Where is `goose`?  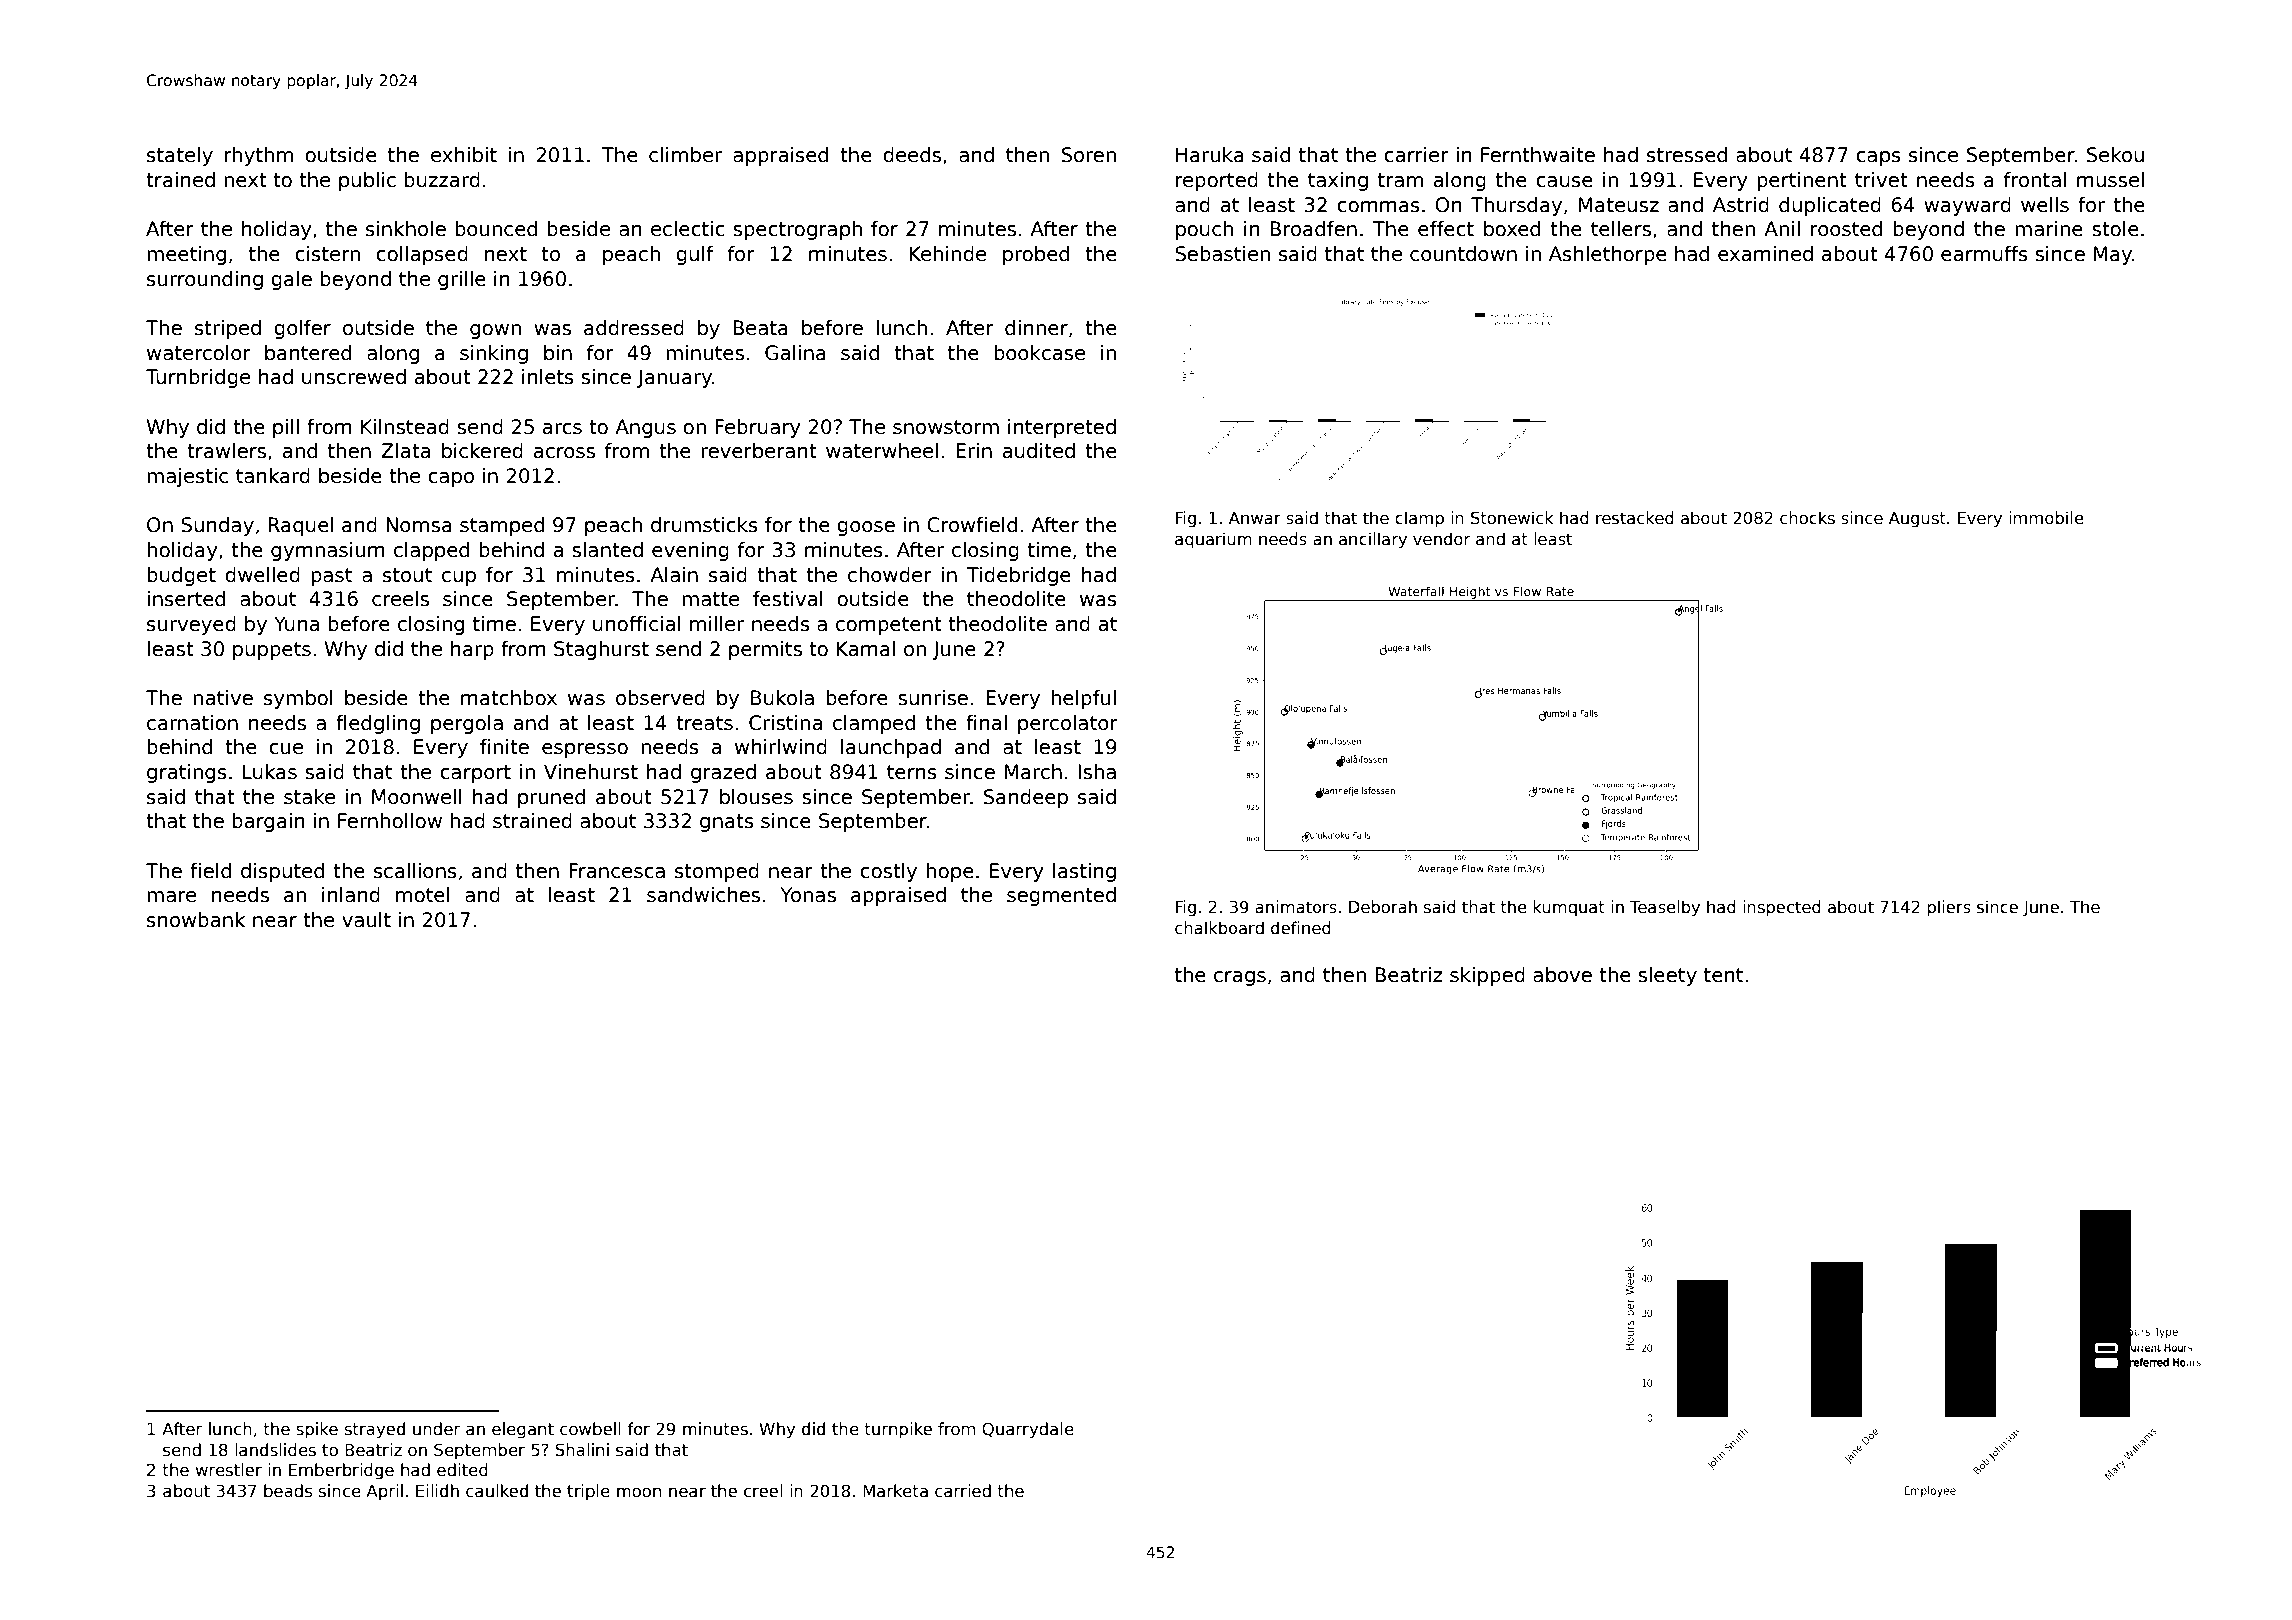
goose is located at coordinates (866, 528).
